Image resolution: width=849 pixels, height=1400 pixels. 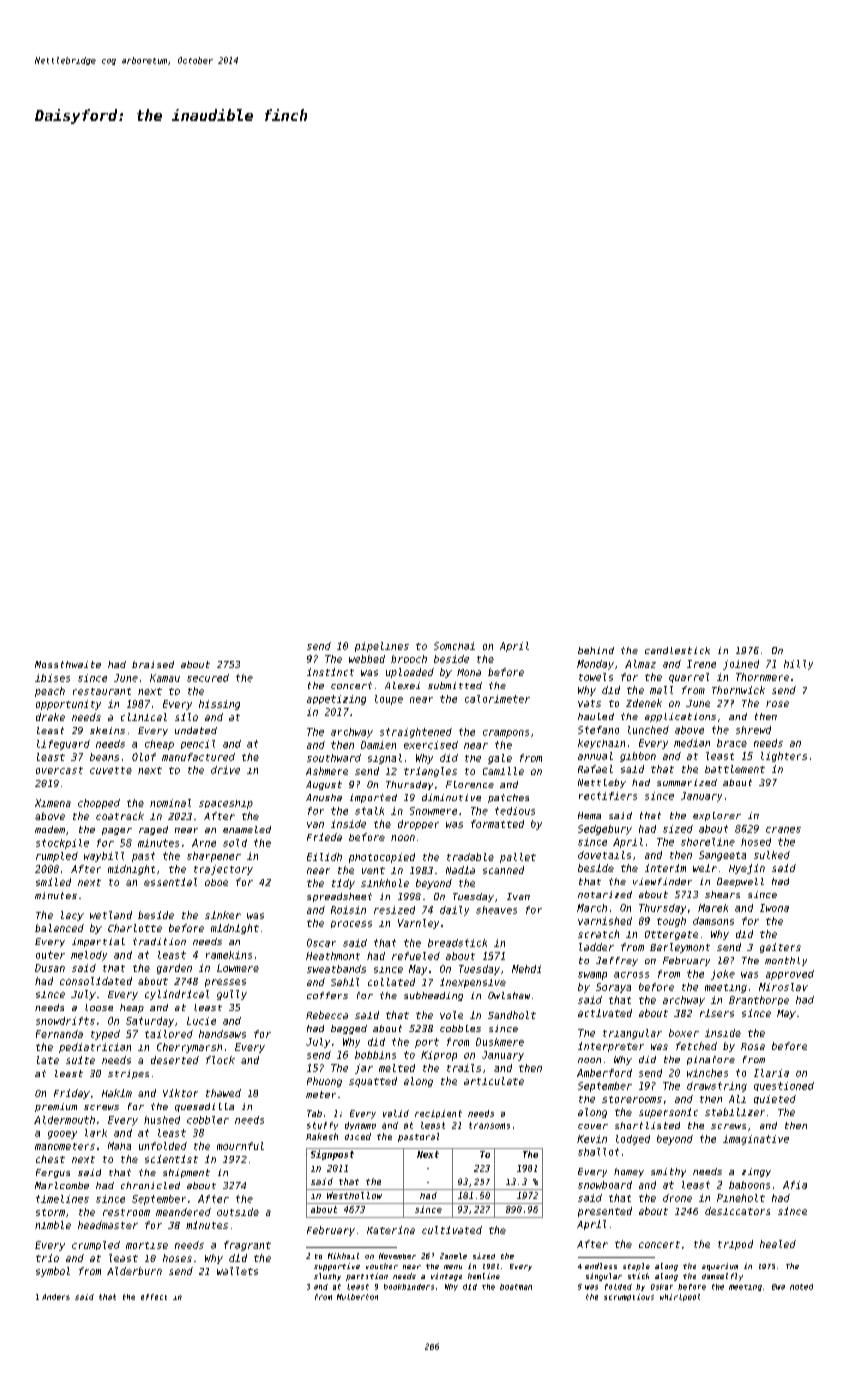 What do you see at coordinates (165, 678) in the page?
I see `Kamau` at bounding box center [165, 678].
